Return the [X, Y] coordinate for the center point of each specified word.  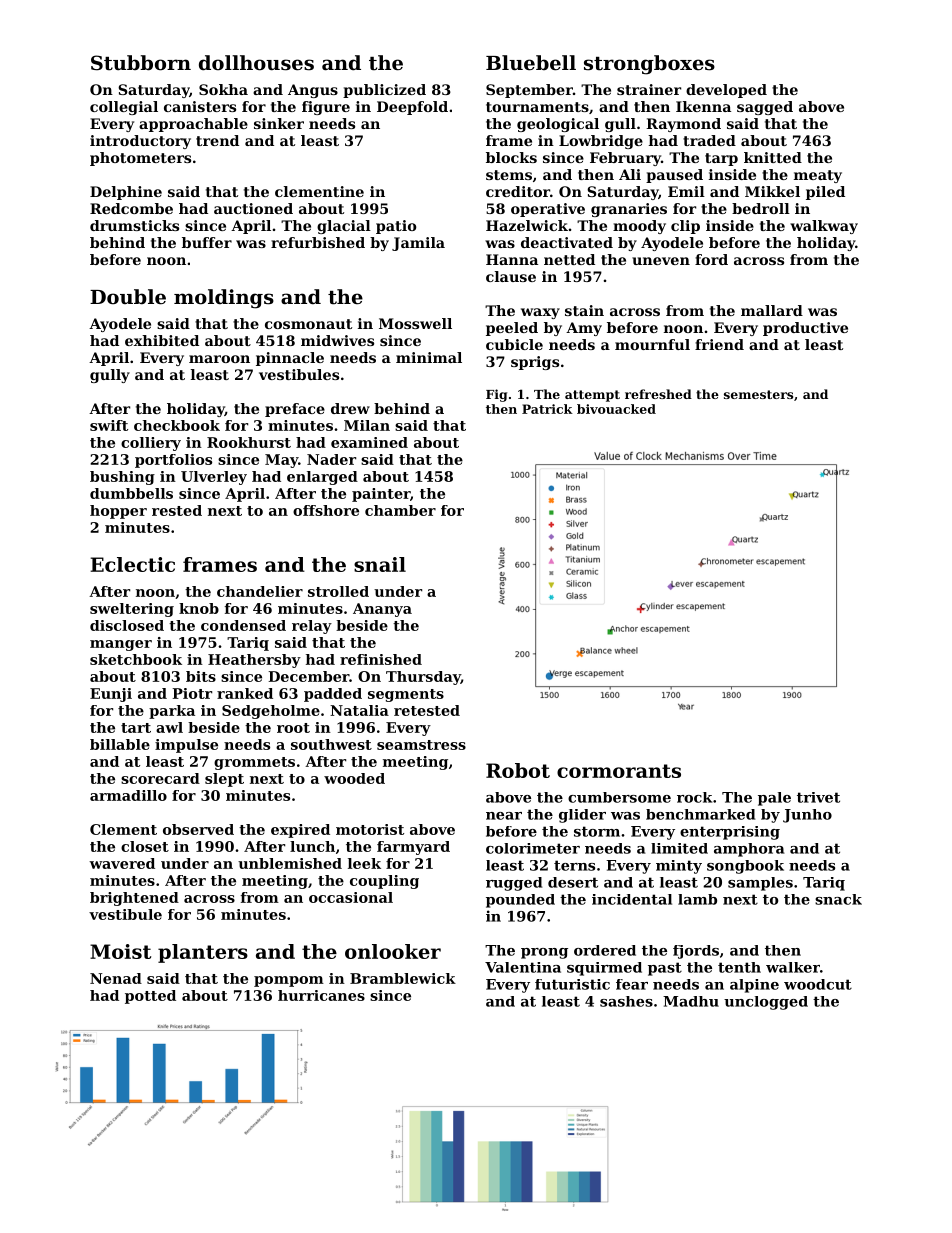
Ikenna [703, 106]
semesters [758, 394]
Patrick [547, 409]
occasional [351, 897]
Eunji [111, 695]
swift [109, 425]
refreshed [658, 394]
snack [838, 899]
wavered [122, 863]
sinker [279, 123]
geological [558, 125]
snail [380, 564]
